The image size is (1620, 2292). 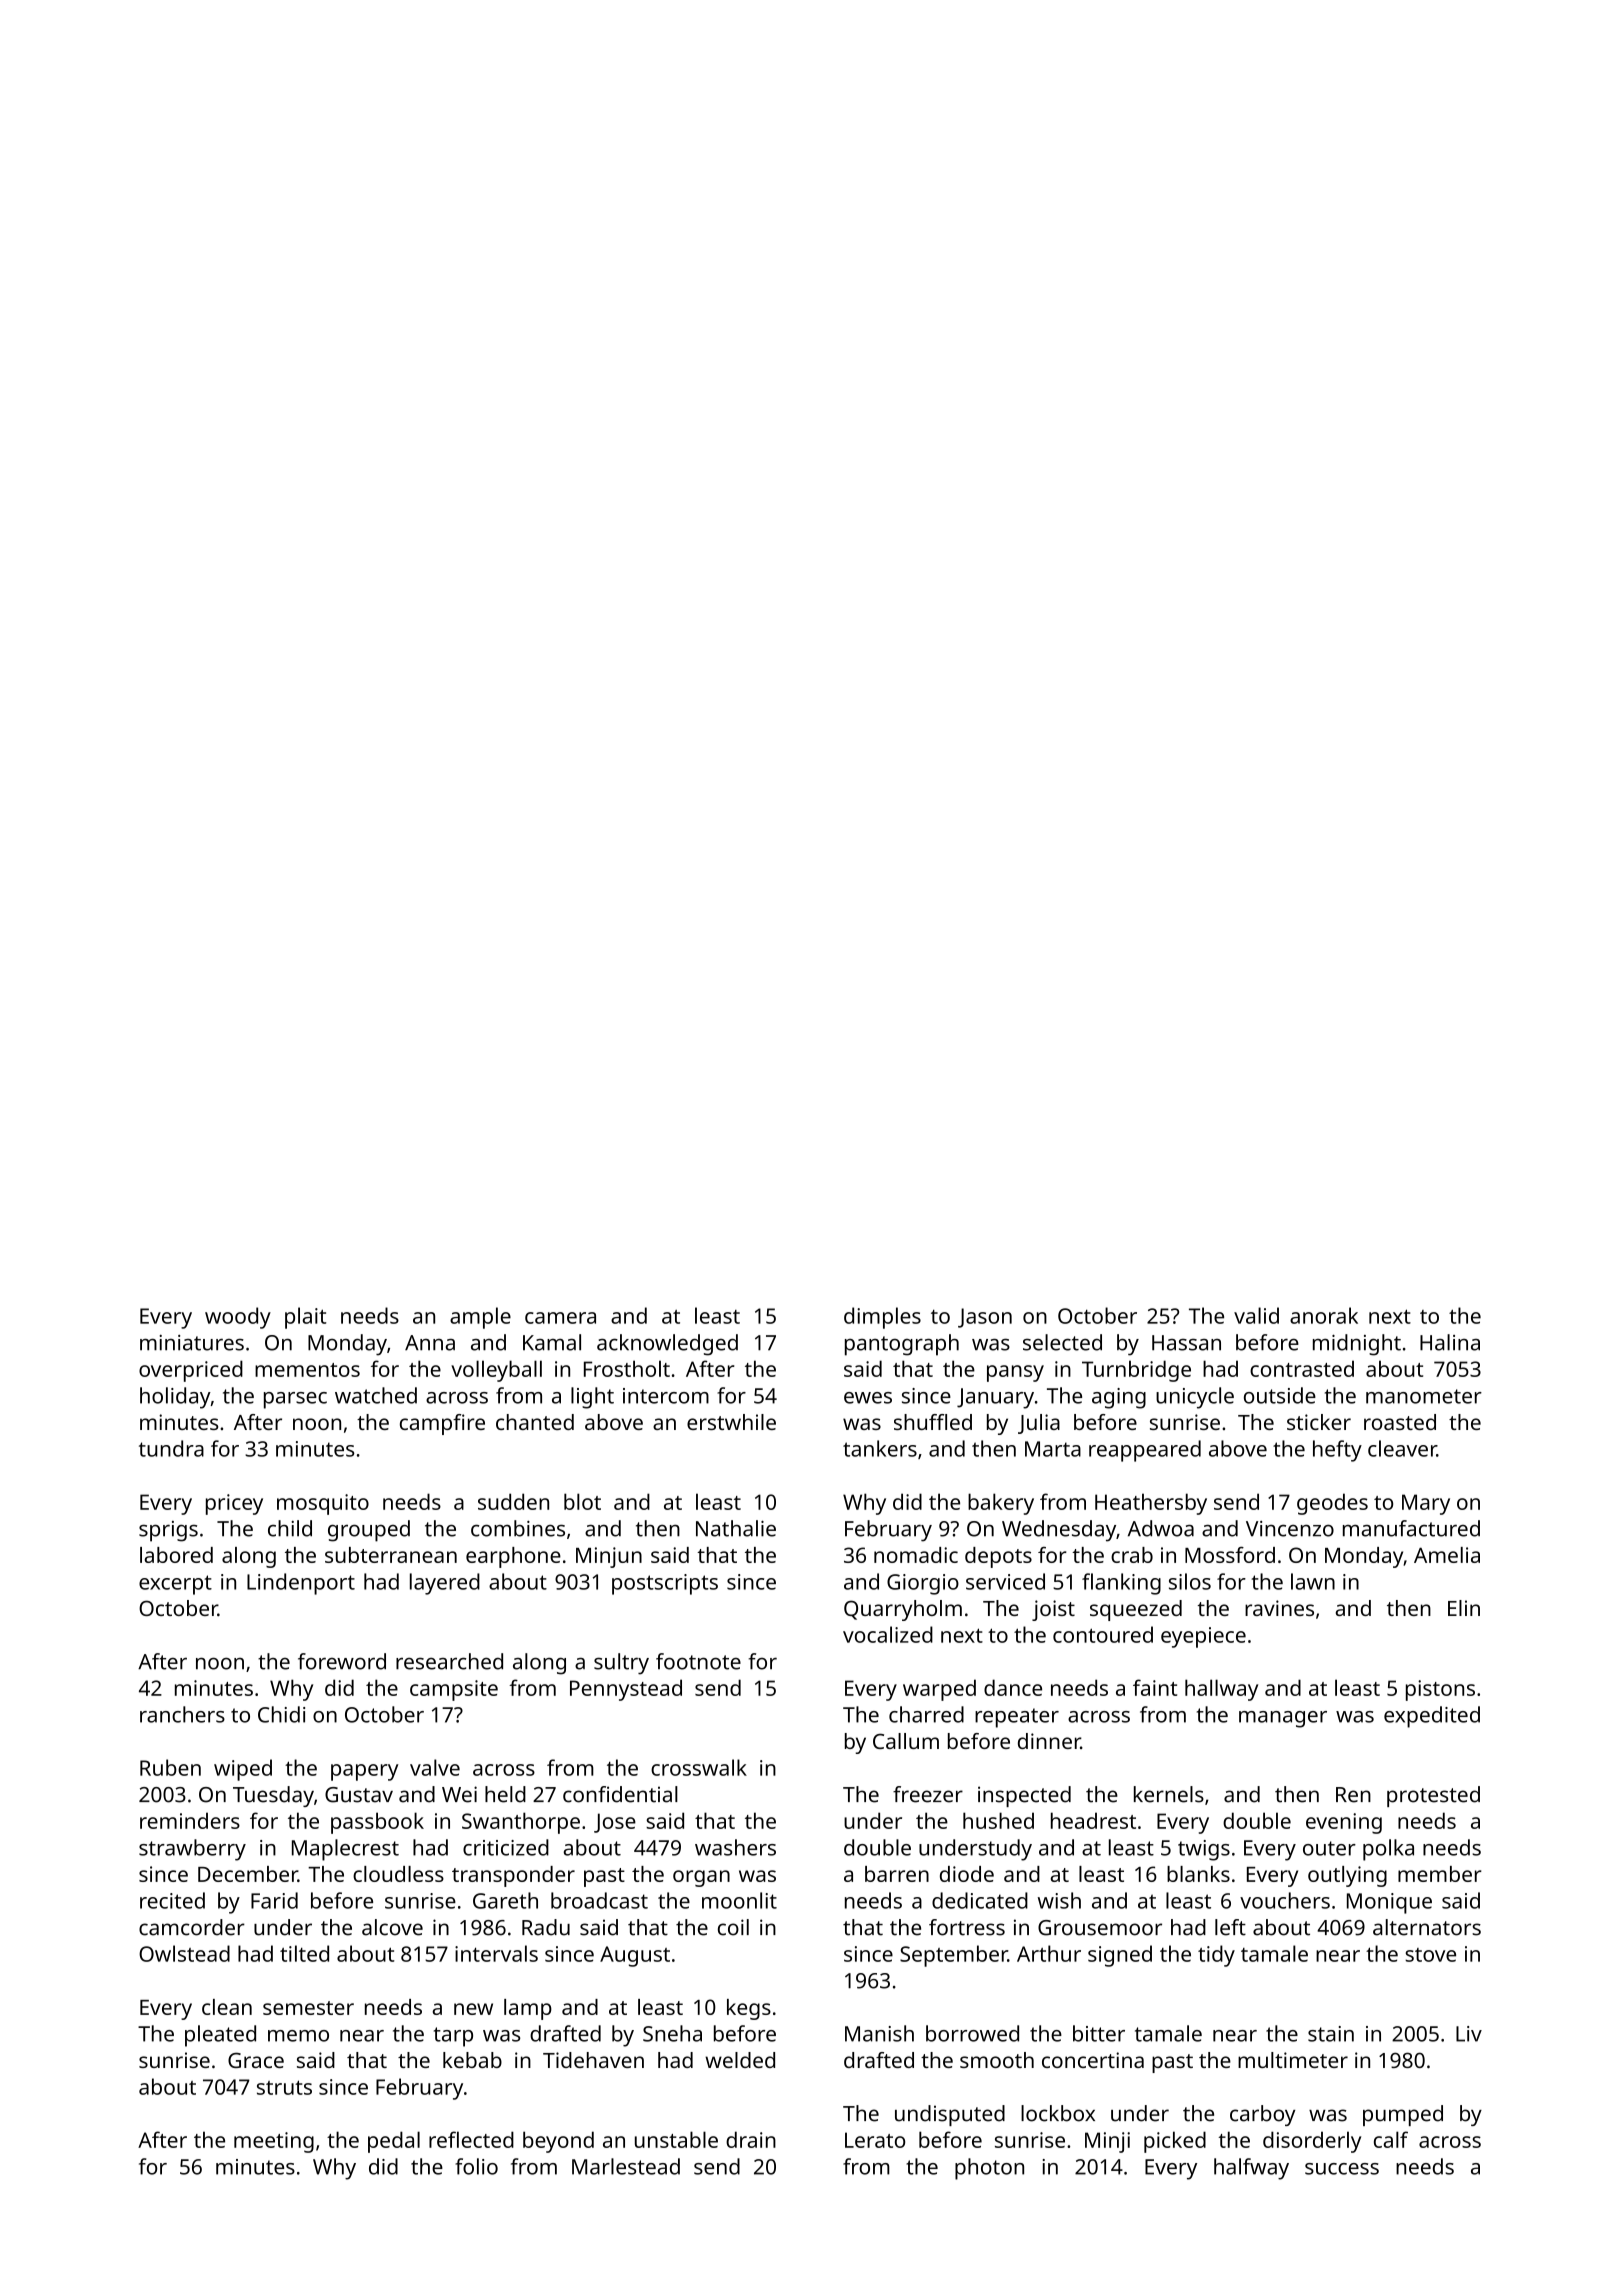 I want to click on meeting, so click(x=274, y=2142).
